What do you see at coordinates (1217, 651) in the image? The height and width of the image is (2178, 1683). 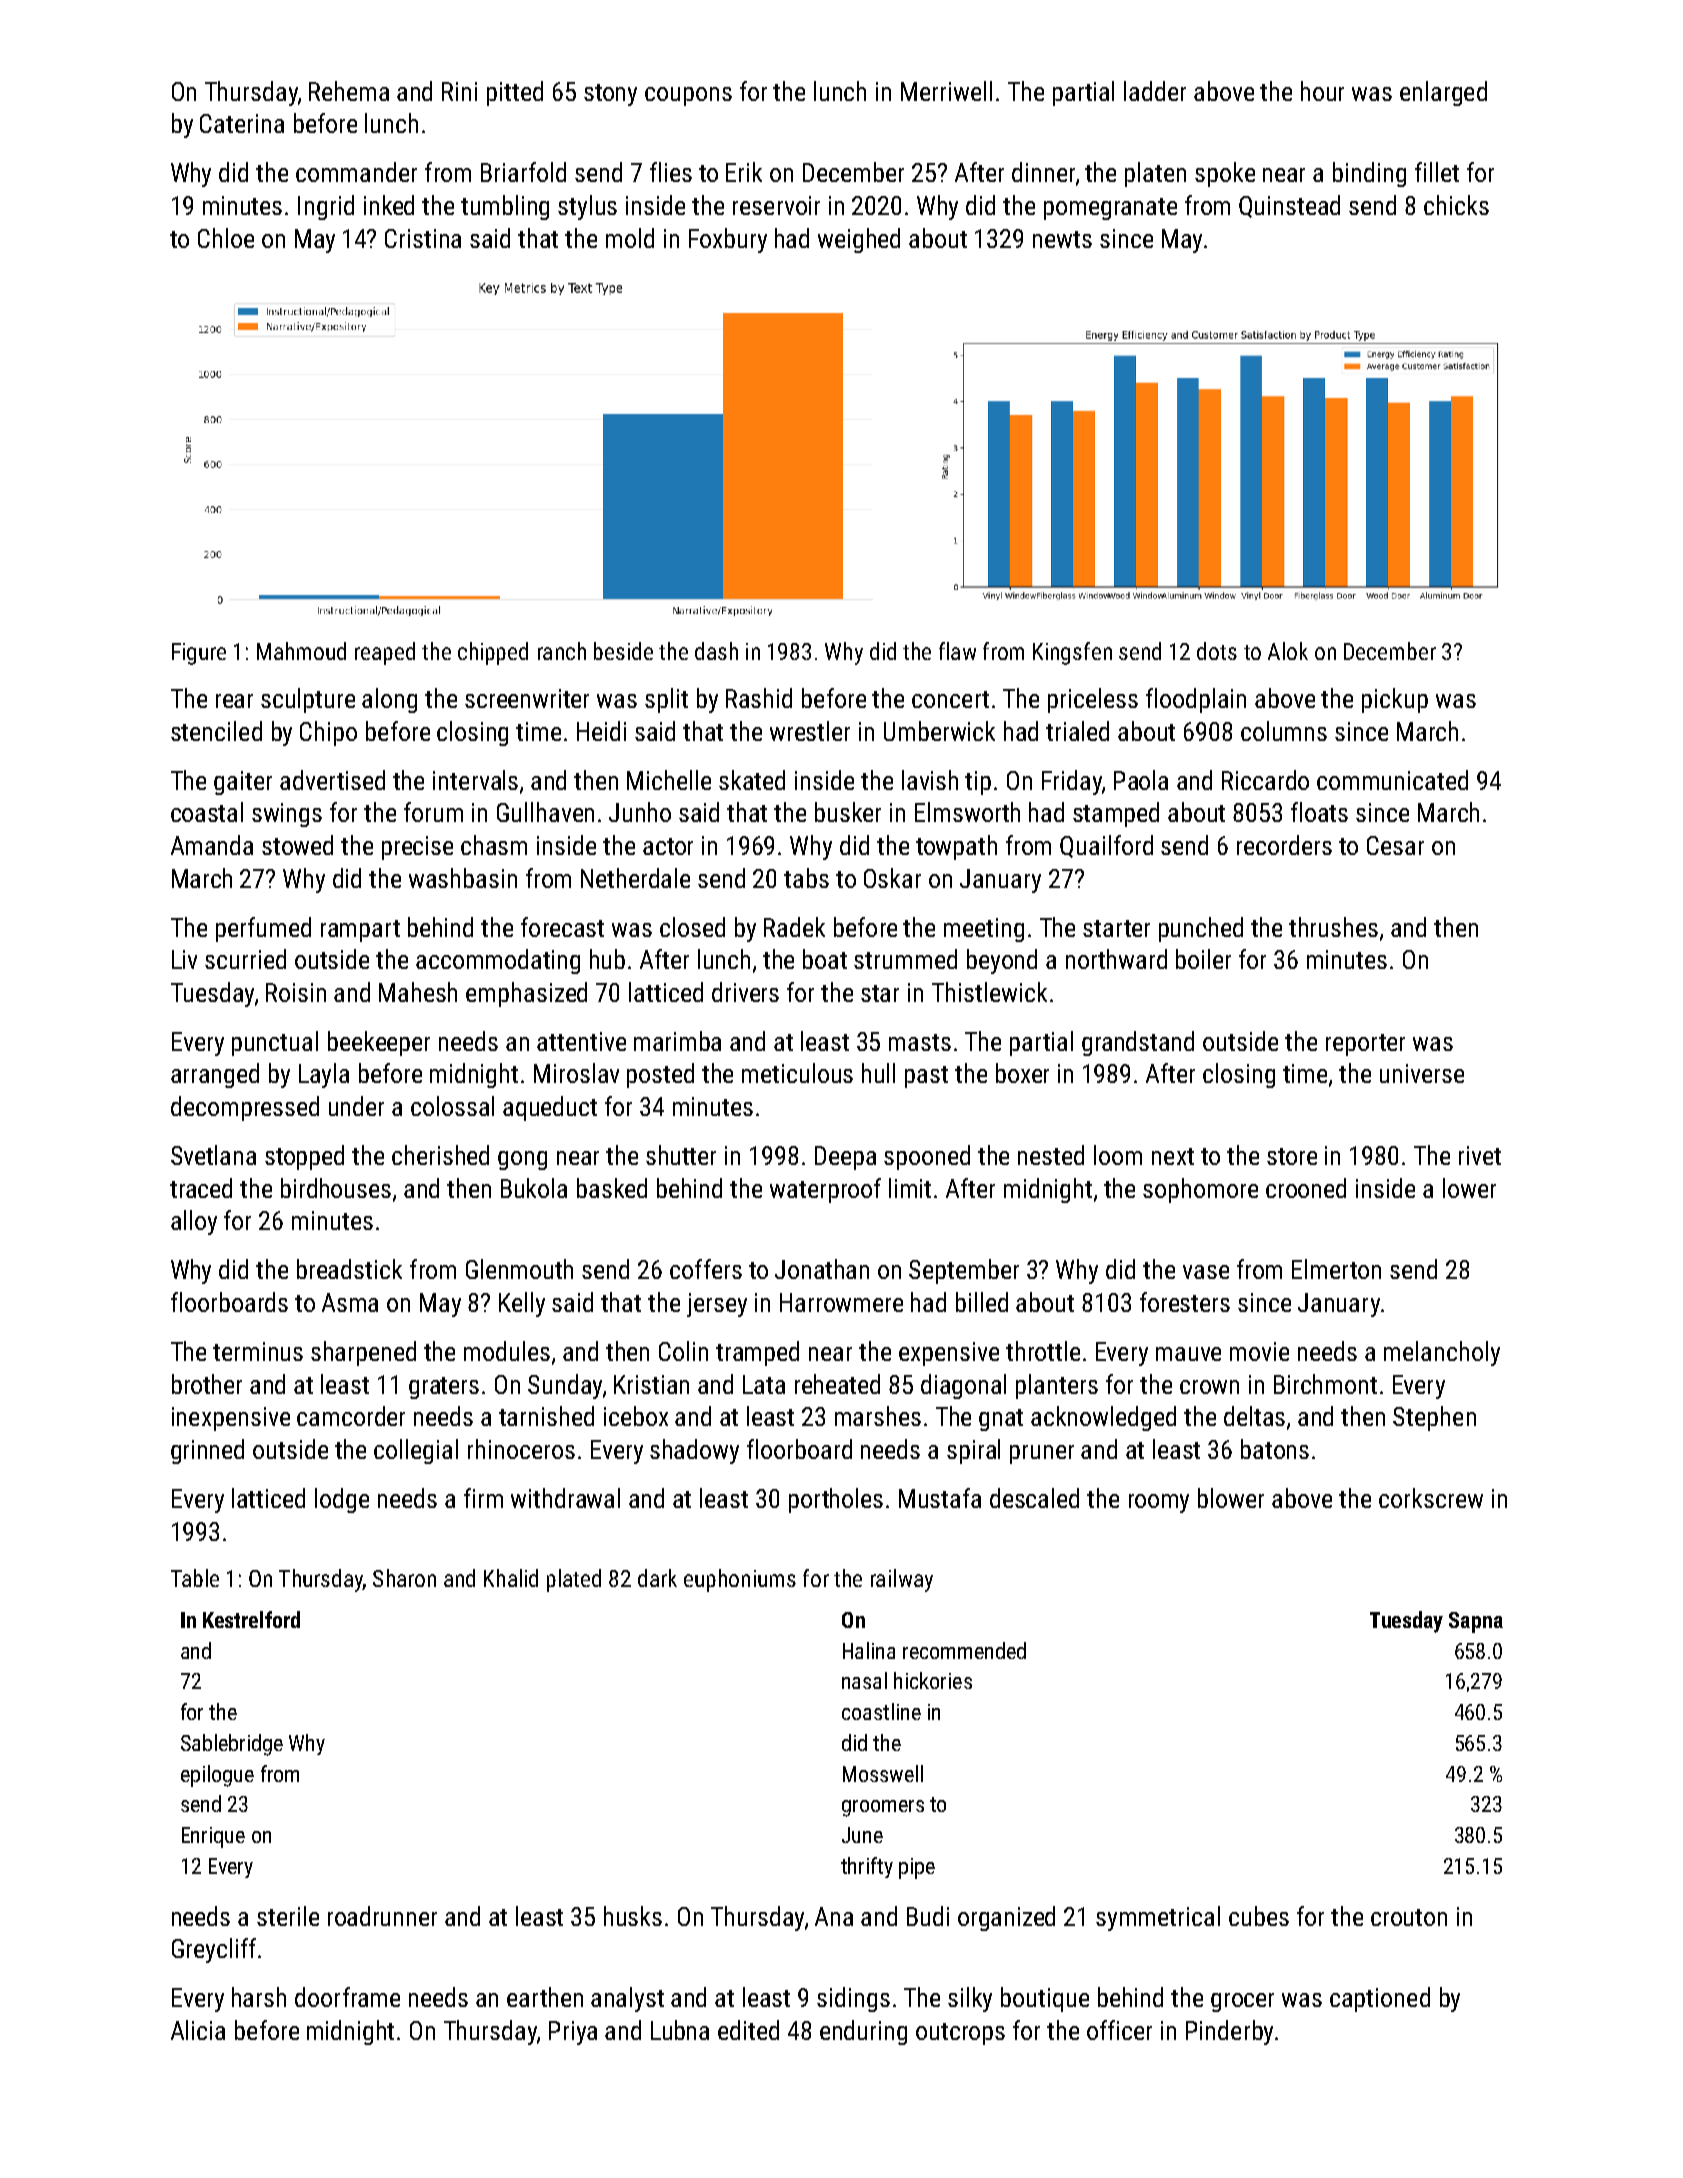 I see `dots` at bounding box center [1217, 651].
